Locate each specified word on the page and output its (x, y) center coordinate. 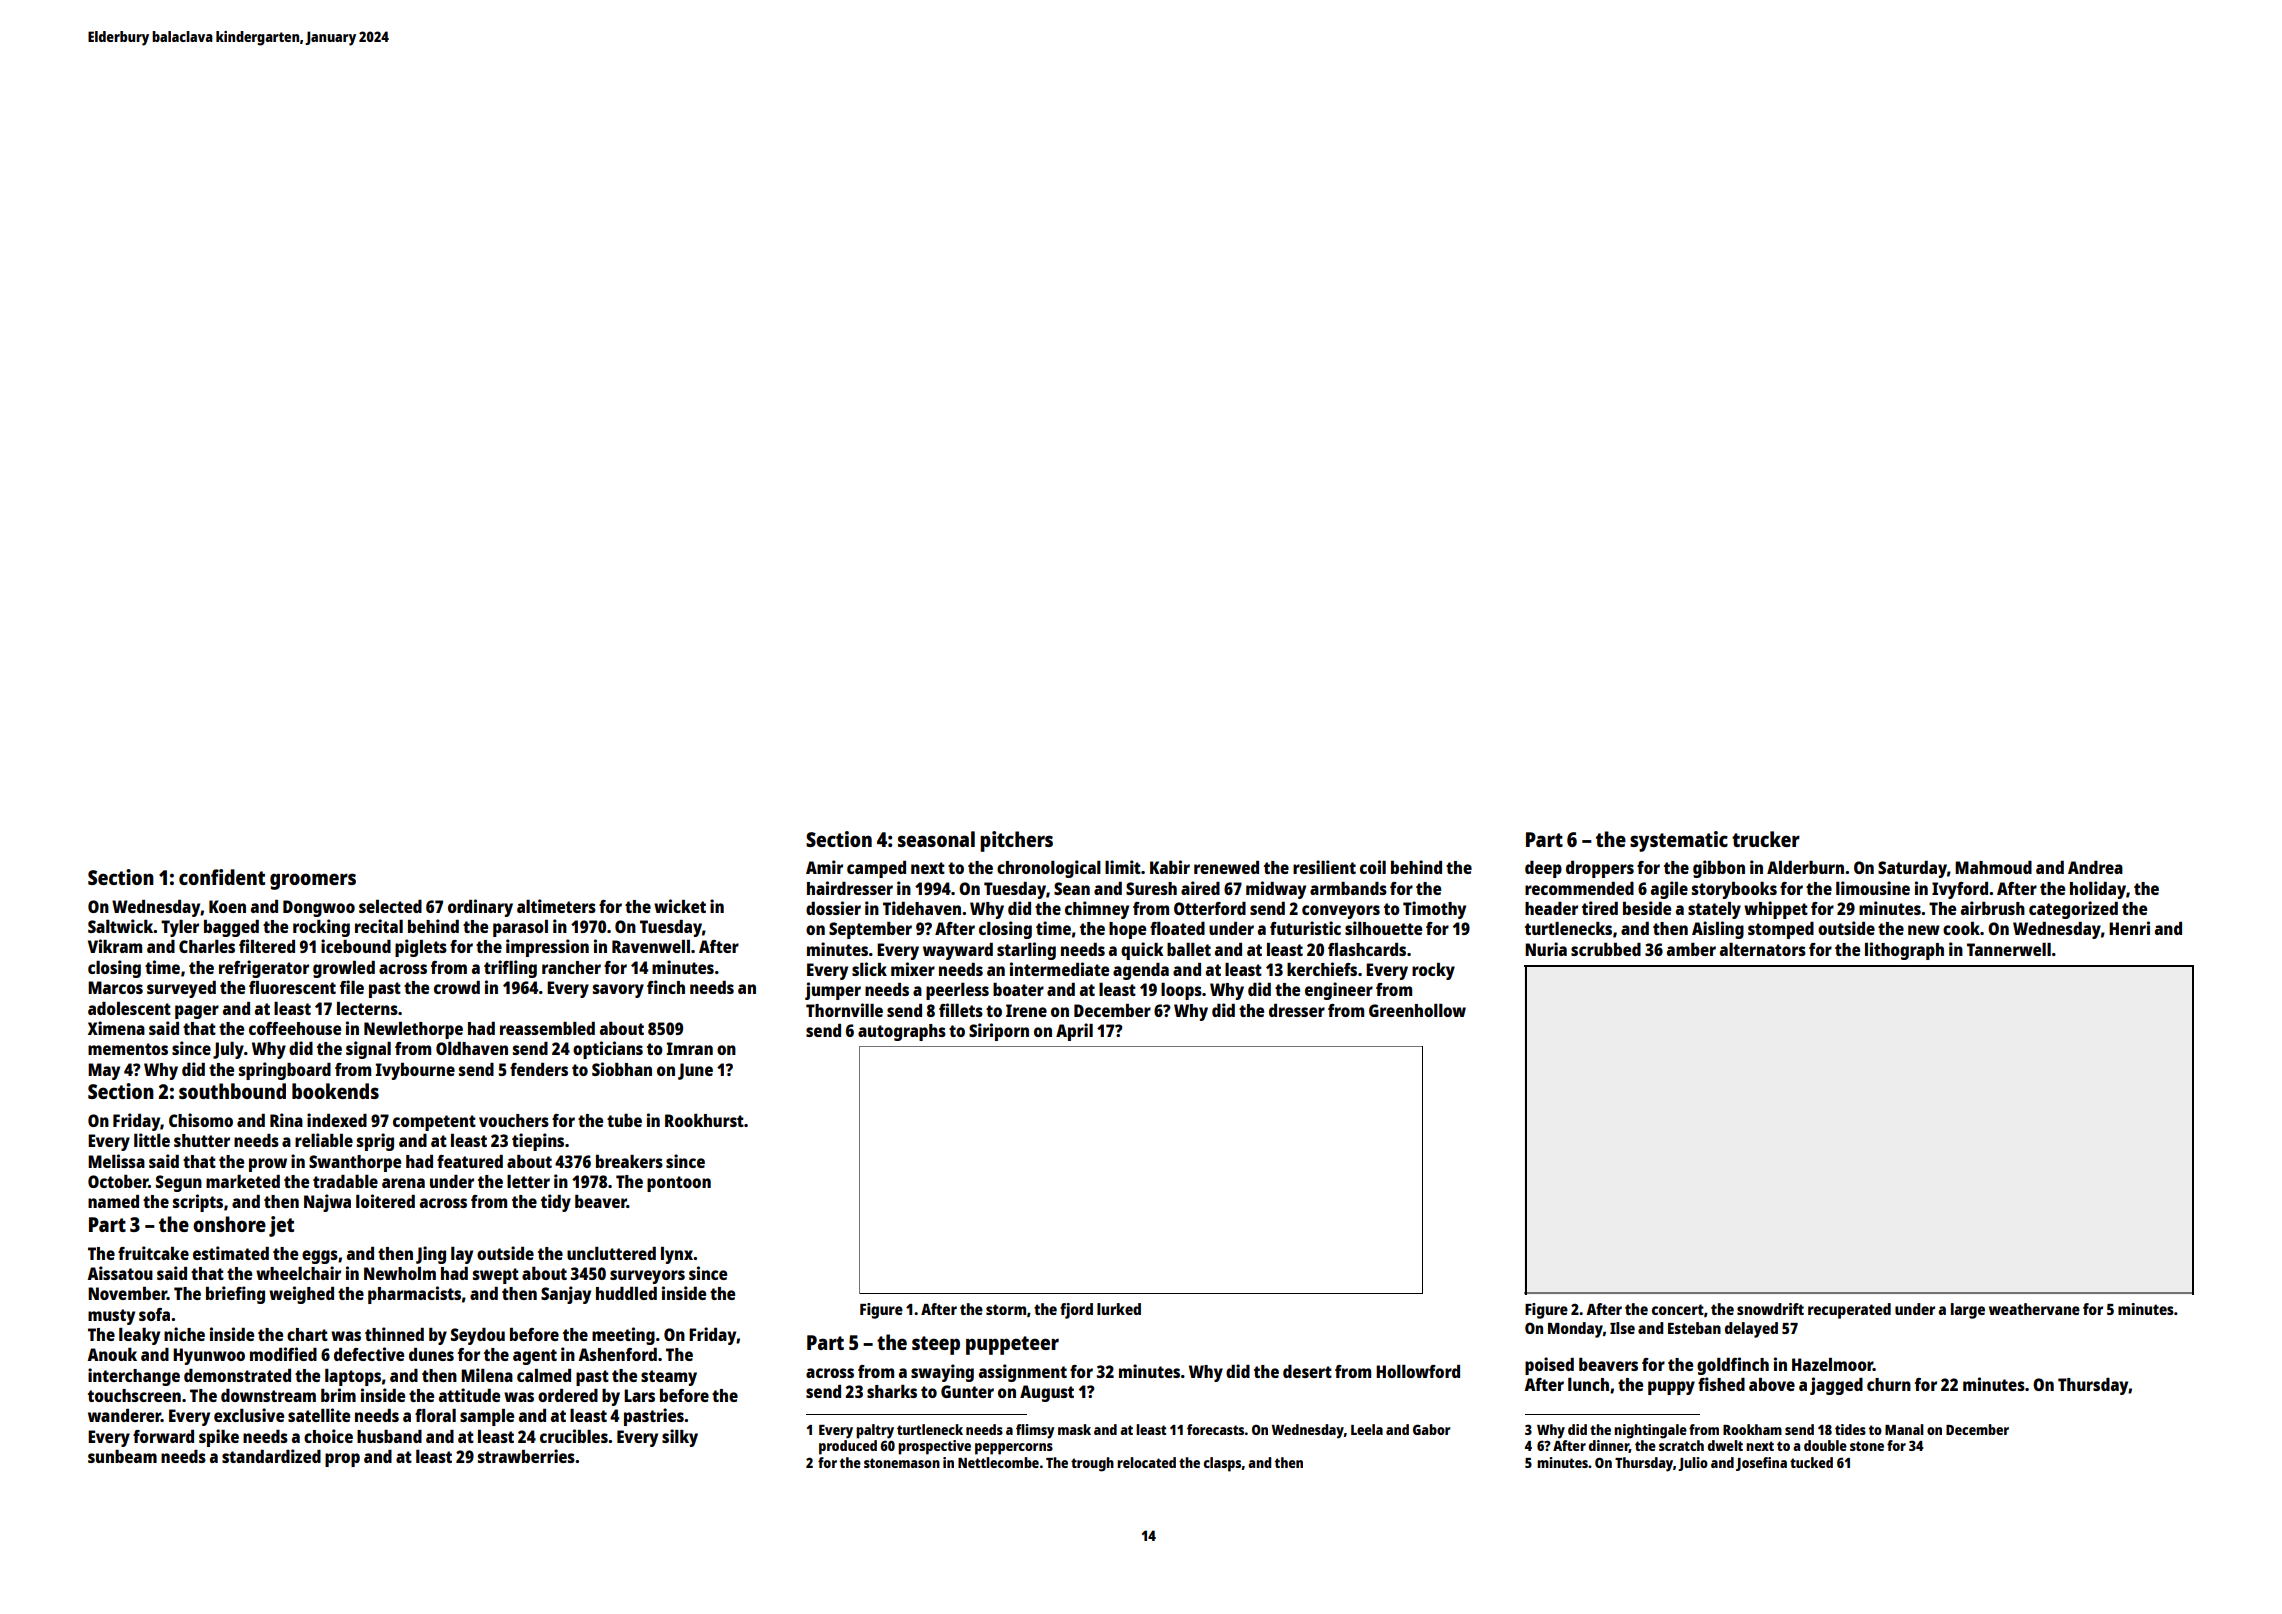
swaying (942, 1373)
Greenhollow (1417, 1010)
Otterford (1210, 908)
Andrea (2095, 867)
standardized (271, 1456)
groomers (313, 881)
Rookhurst (704, 1120)
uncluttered (611, 1253)
